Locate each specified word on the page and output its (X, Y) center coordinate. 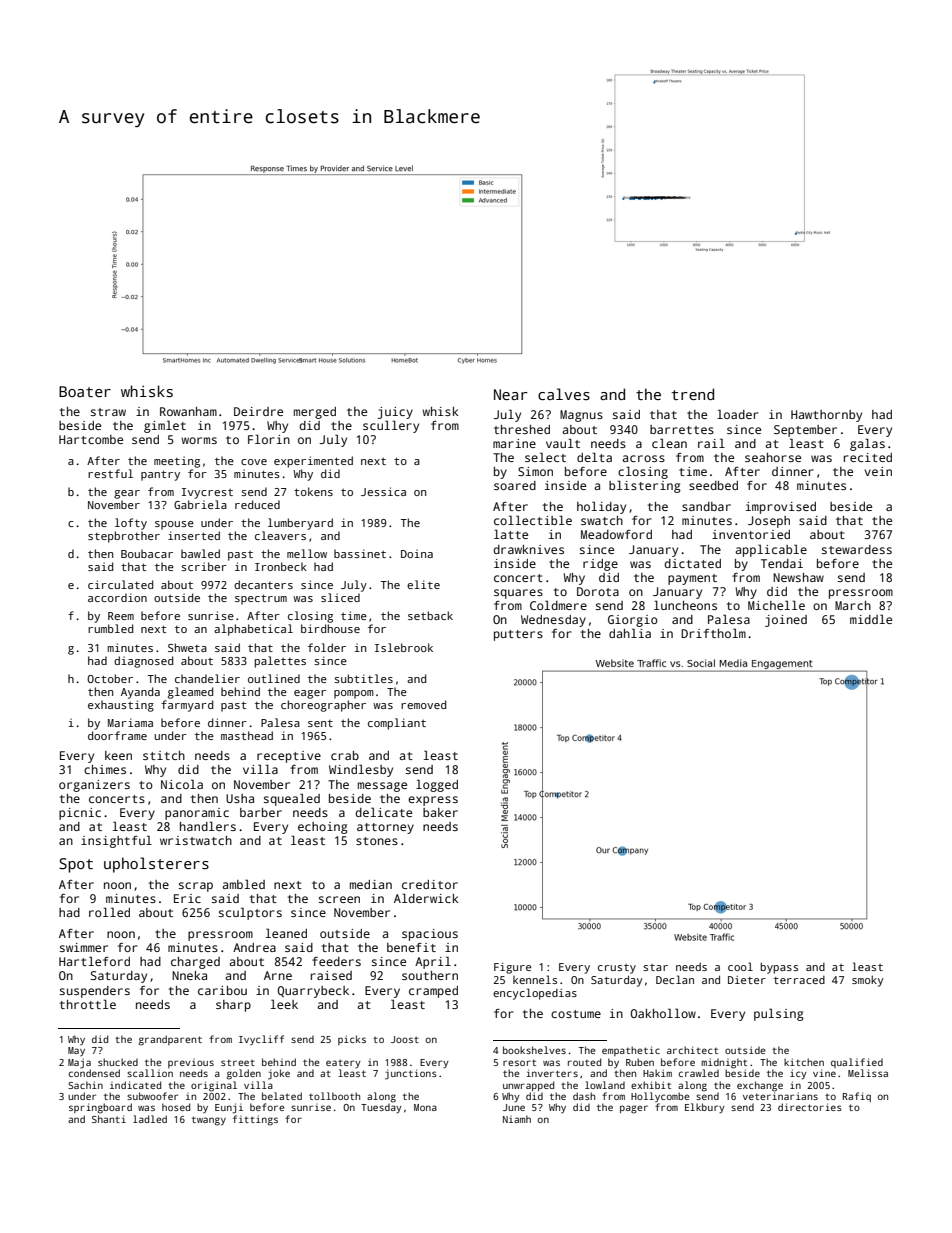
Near (511, 394)
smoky (867, 981)
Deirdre (258, 411)
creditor (430, 884)
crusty (617, 969)
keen (118, 755)
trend (693, 394)
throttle (87, 1004)
